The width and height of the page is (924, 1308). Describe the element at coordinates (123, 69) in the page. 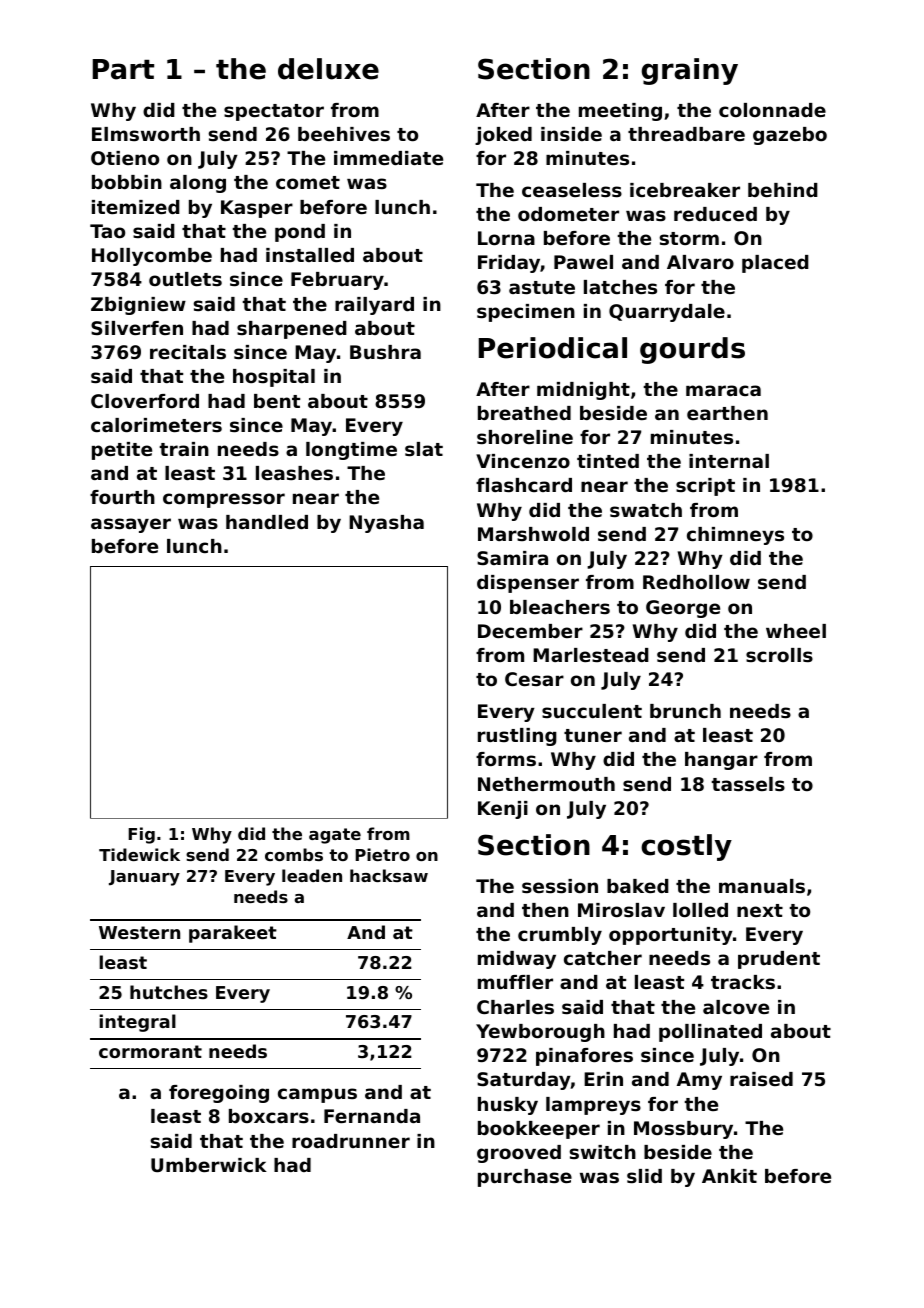

I see `Part` at that location.
